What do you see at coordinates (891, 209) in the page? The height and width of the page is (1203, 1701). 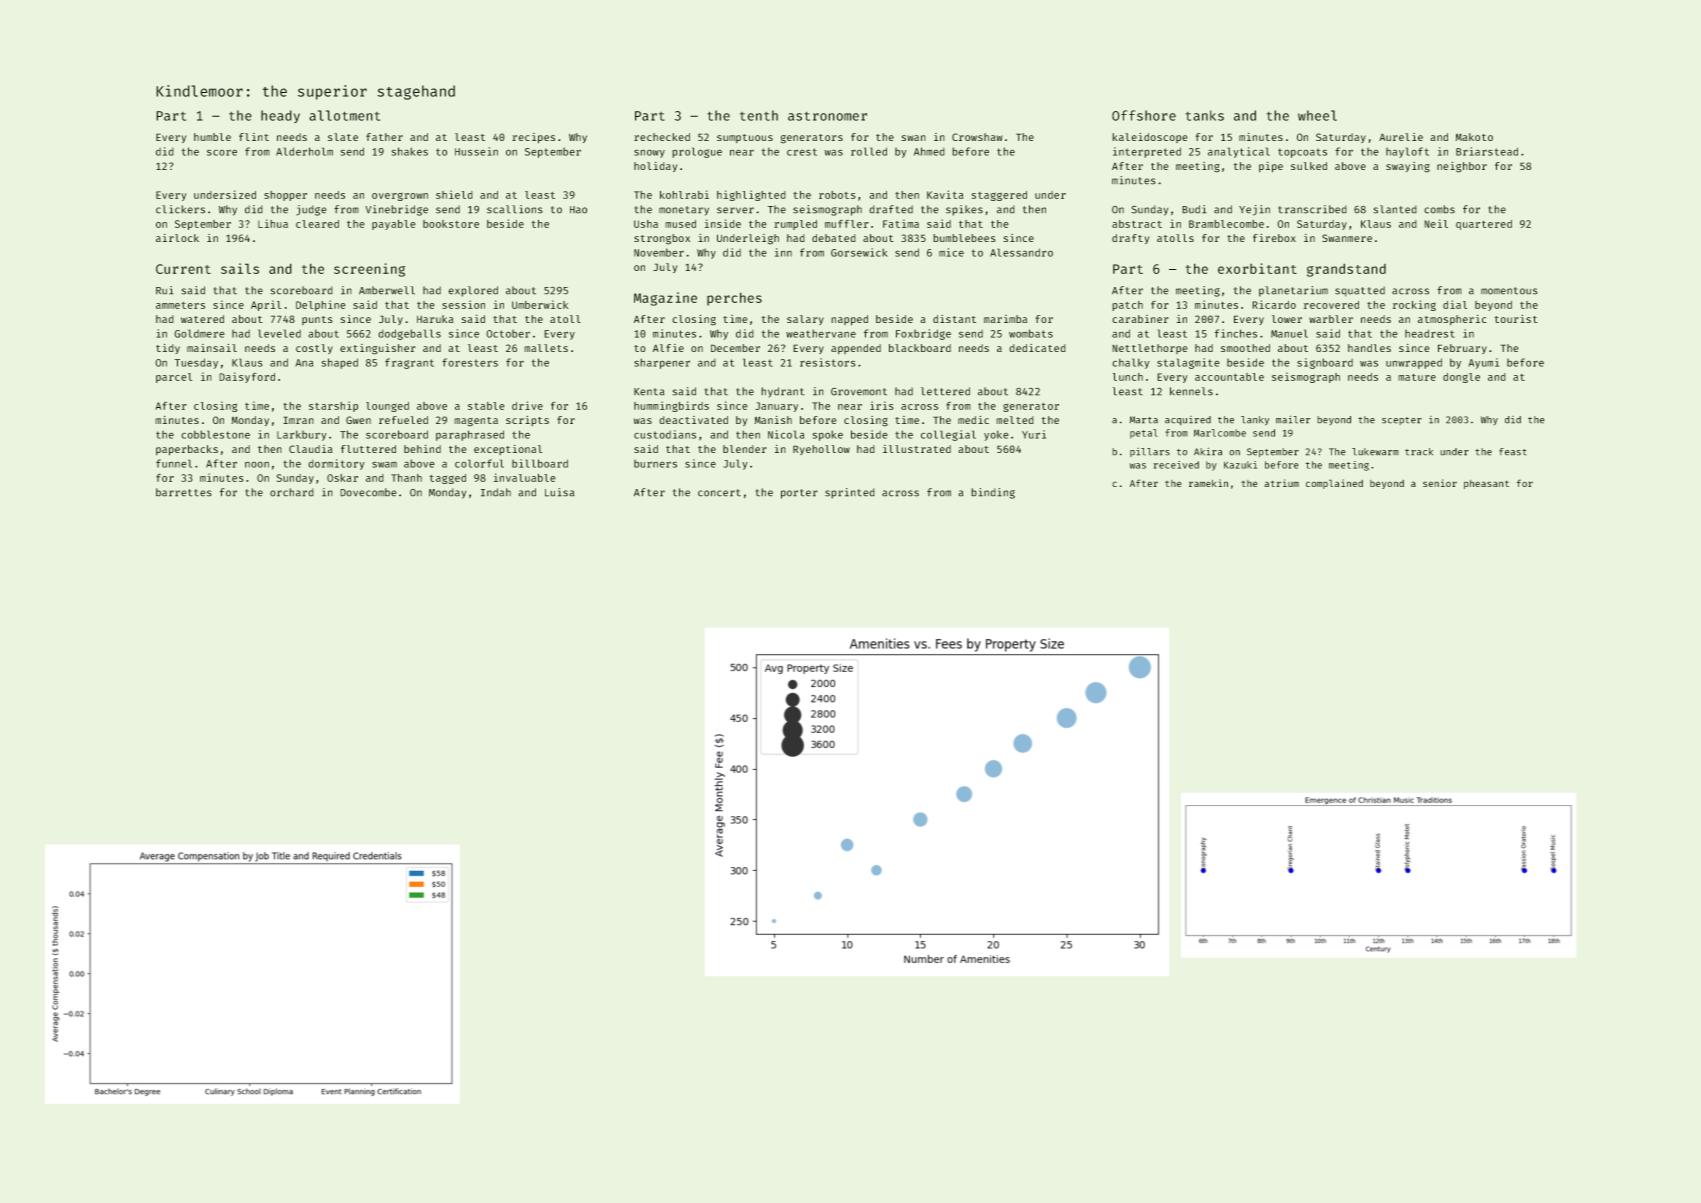 I see `drafted` at bounding box center [891, 209].
